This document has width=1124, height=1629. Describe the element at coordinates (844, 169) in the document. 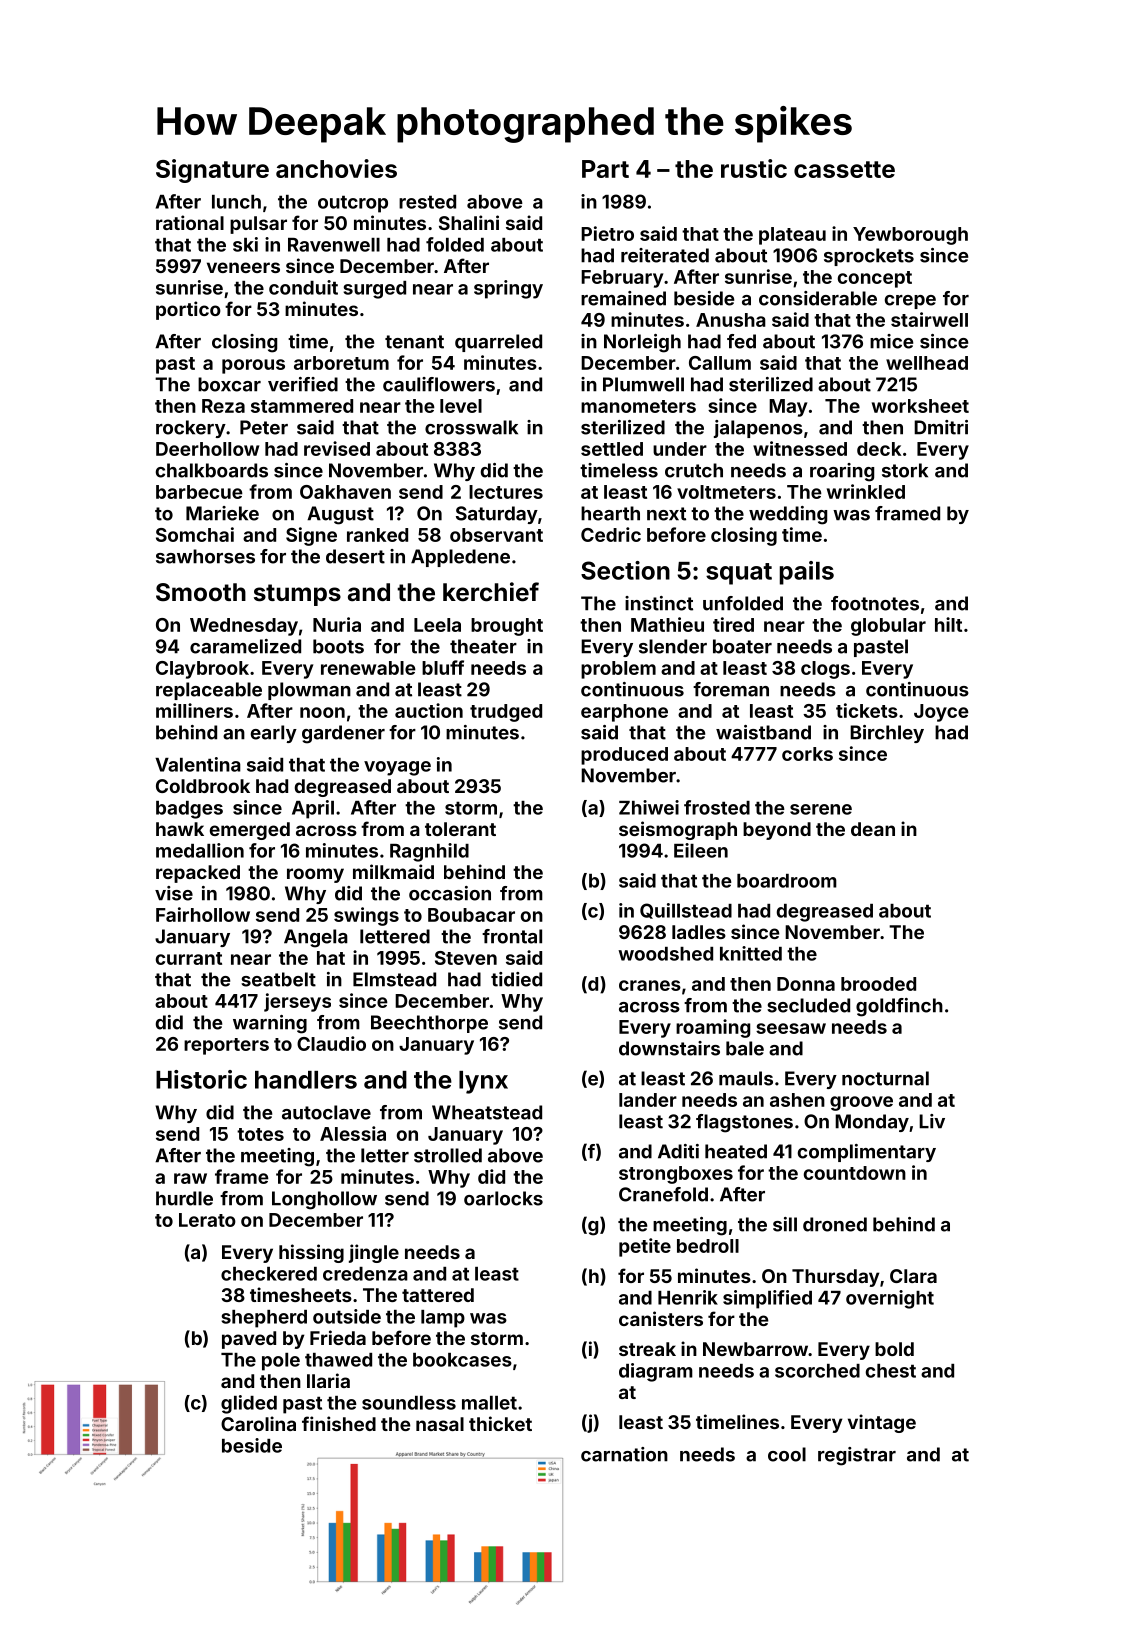

I see `cassette` at that location.
